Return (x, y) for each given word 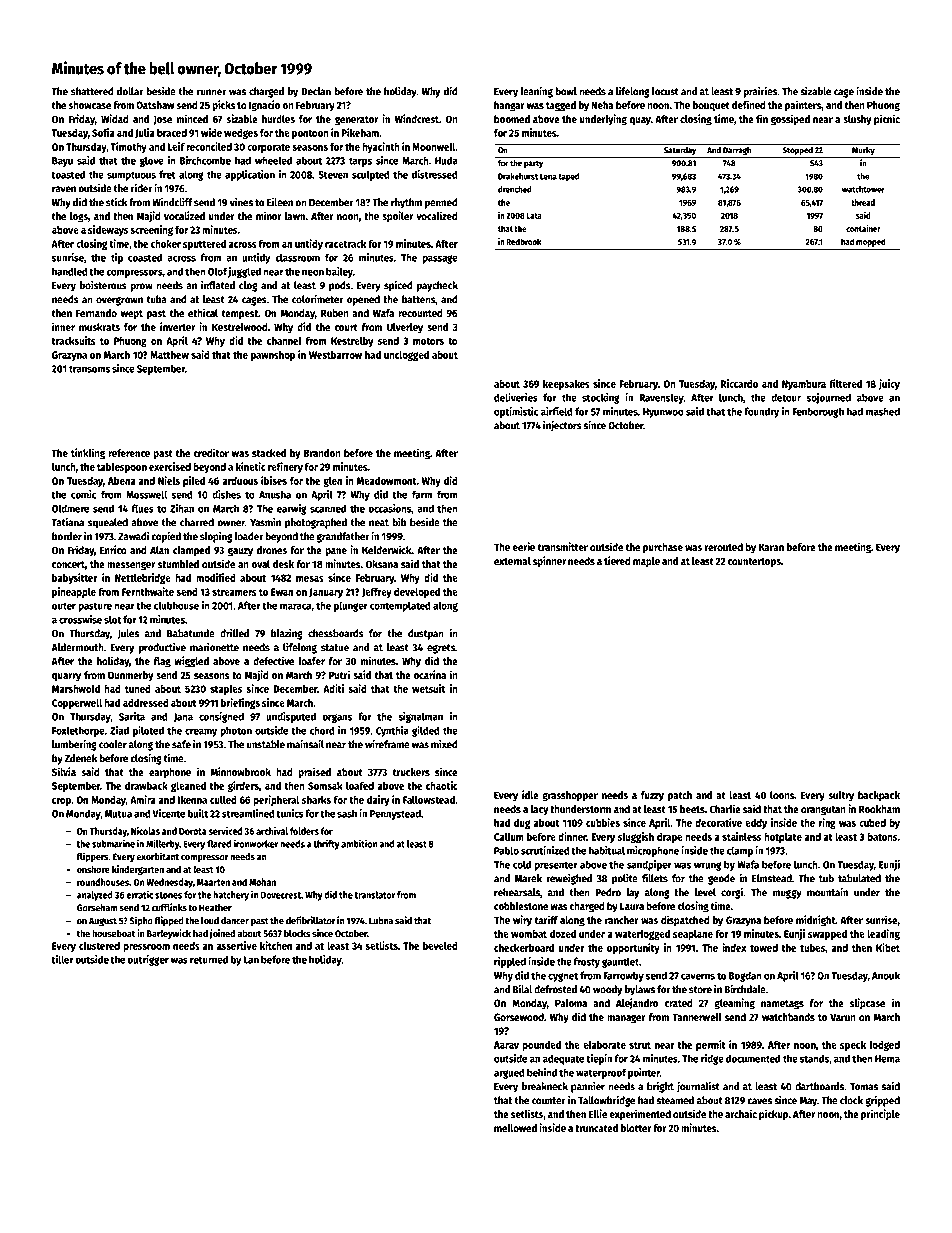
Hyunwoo (663, 413)
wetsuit (428, 688)
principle (880, 1115)
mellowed (515, 1128)
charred (197, 522)
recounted (420, 313)
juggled (244, 272)
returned (209, 959)
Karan (771, 547)
